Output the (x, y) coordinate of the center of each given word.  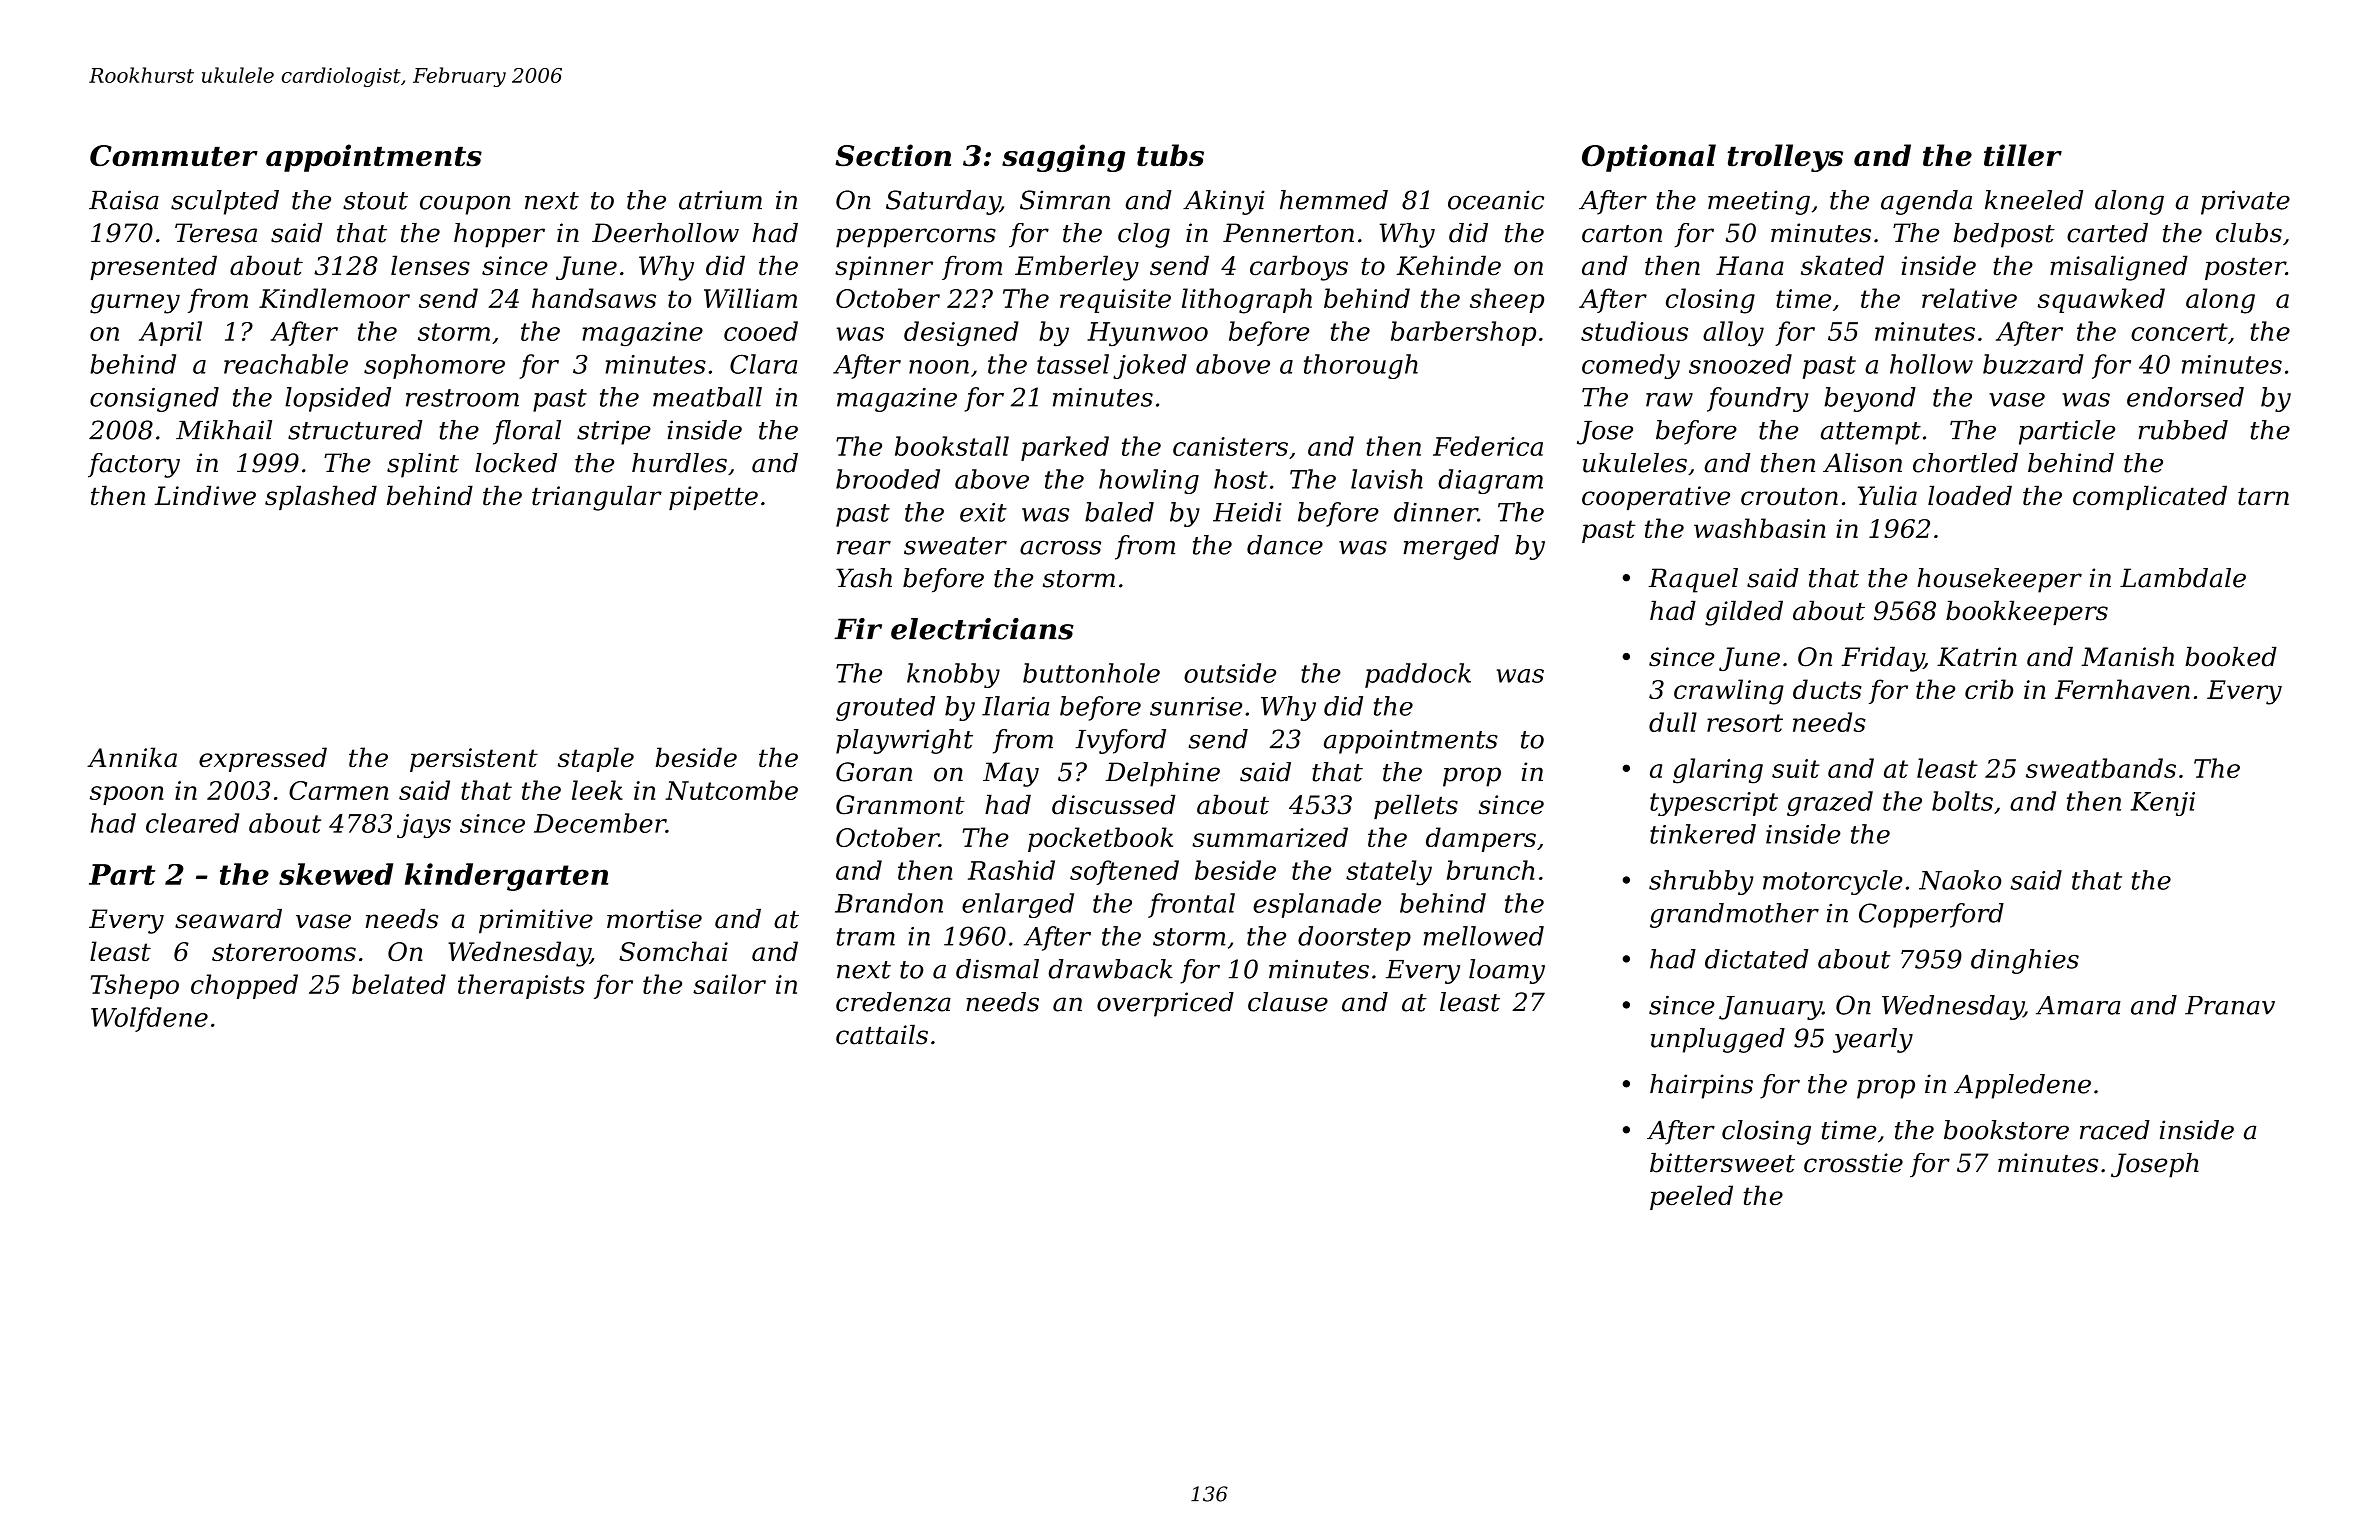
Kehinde (1448, 265)
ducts (1827, 689)
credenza (893, 1002)
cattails (882, 1035)
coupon (465, 205)
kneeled (2034, 200)
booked (2231, 657)
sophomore (434, 366)
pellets (1416, 806)
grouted (885, 708)
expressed (263, 759)
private (2245, 202)
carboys (1299, 268)
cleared (192, 823)
